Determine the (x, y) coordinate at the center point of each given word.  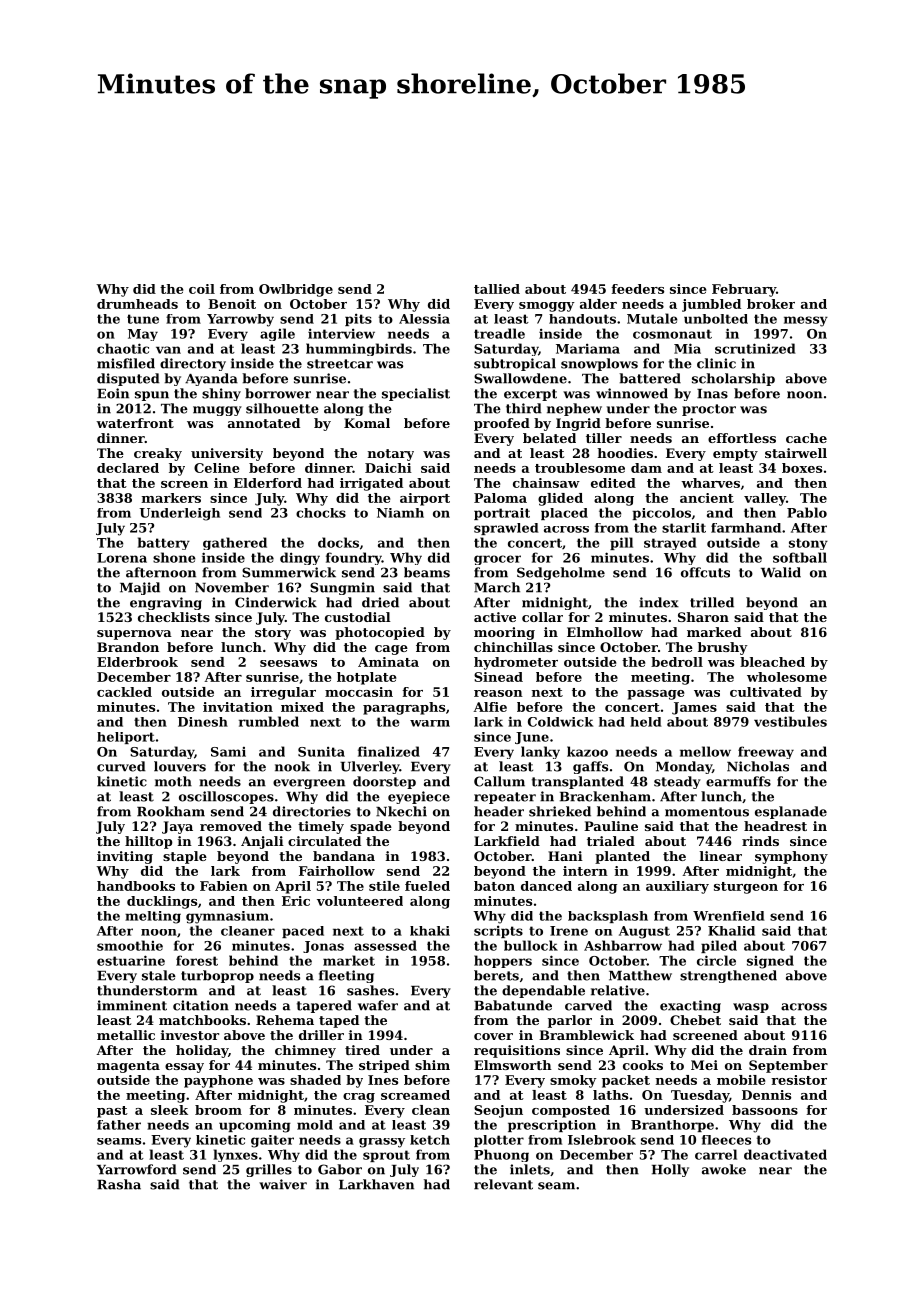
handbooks (136, 886)
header (499, 811)
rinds (760, 841)
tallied (497, 289)
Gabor (340, 1169)
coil (202, 289)
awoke (724, 1169)
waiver (283, 1184)
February (744, 290)
